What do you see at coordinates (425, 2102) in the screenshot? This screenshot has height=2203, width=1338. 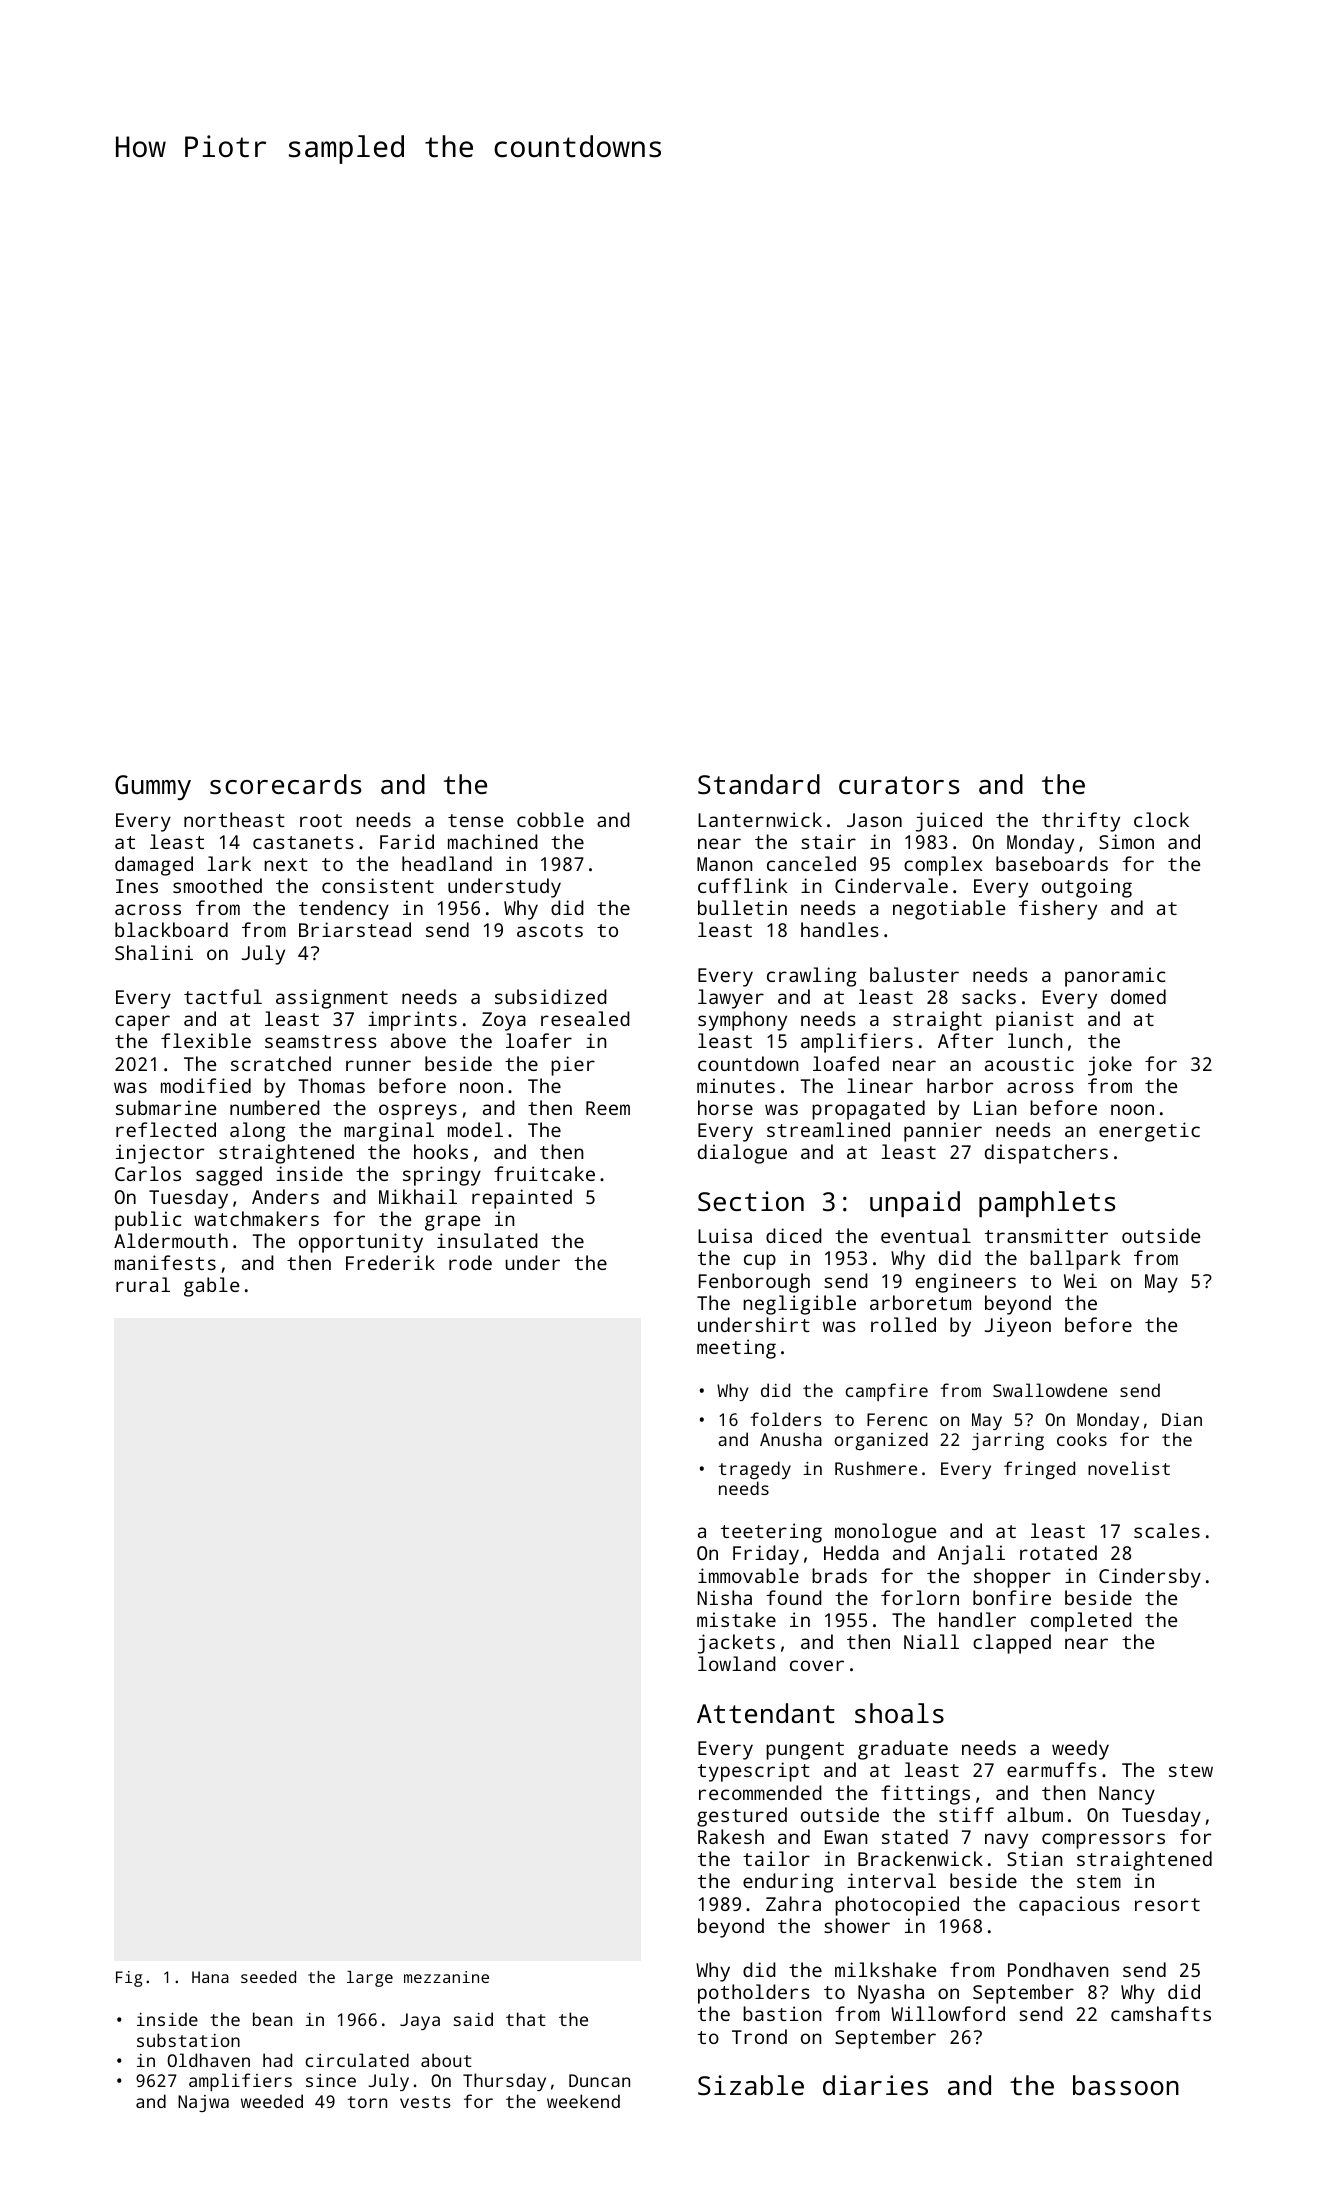 I see `vests` at bounding box center [425, 2102].
